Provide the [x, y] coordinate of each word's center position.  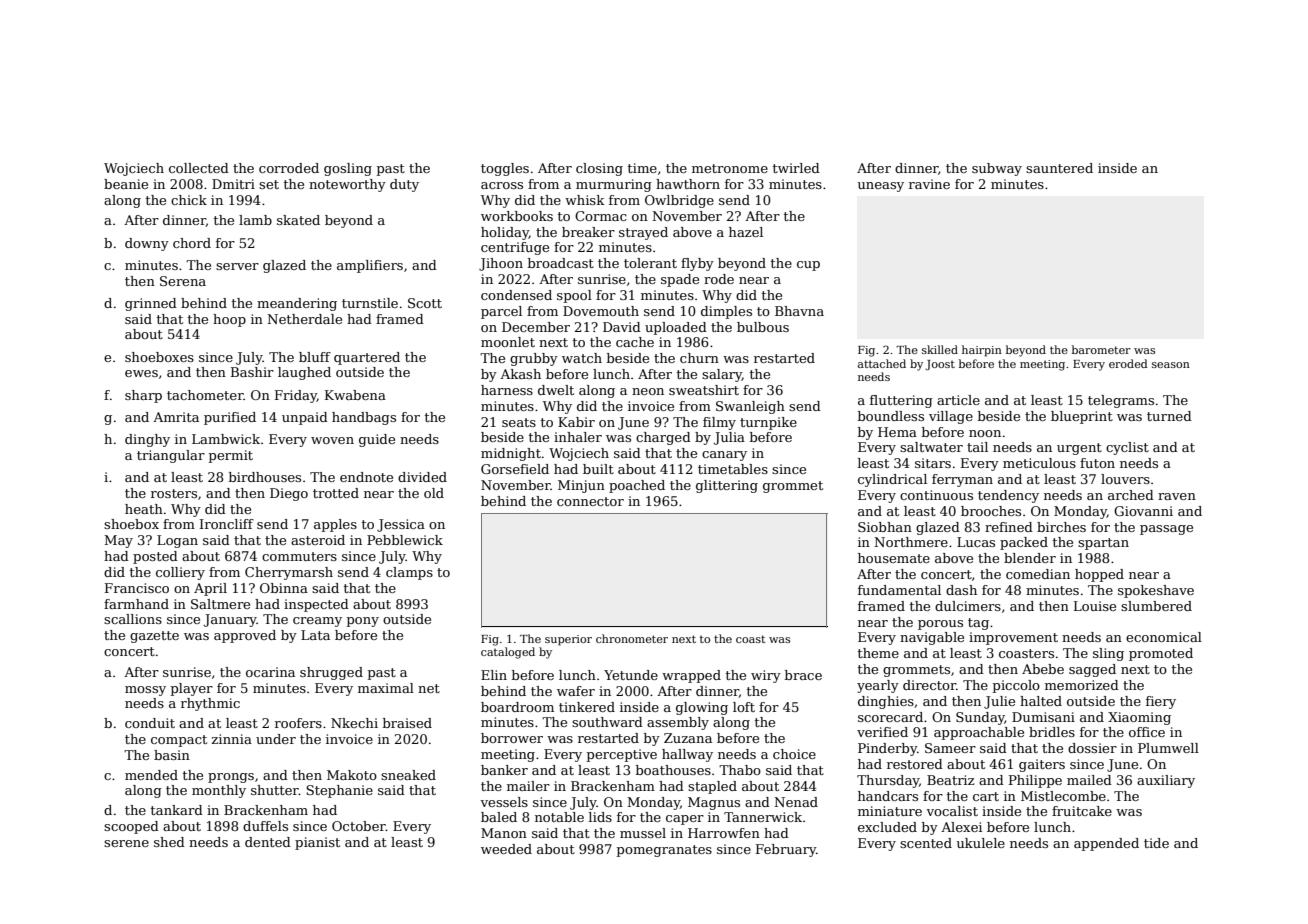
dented [268, 842]
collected [199, 168]
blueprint [1082, 417]
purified [230, 418]
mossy [145, 691]
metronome [730, 168]
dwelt [556, 390]
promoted [1161, 654]
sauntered [1059, 168]
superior [568, 640]
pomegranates [664, 851]
